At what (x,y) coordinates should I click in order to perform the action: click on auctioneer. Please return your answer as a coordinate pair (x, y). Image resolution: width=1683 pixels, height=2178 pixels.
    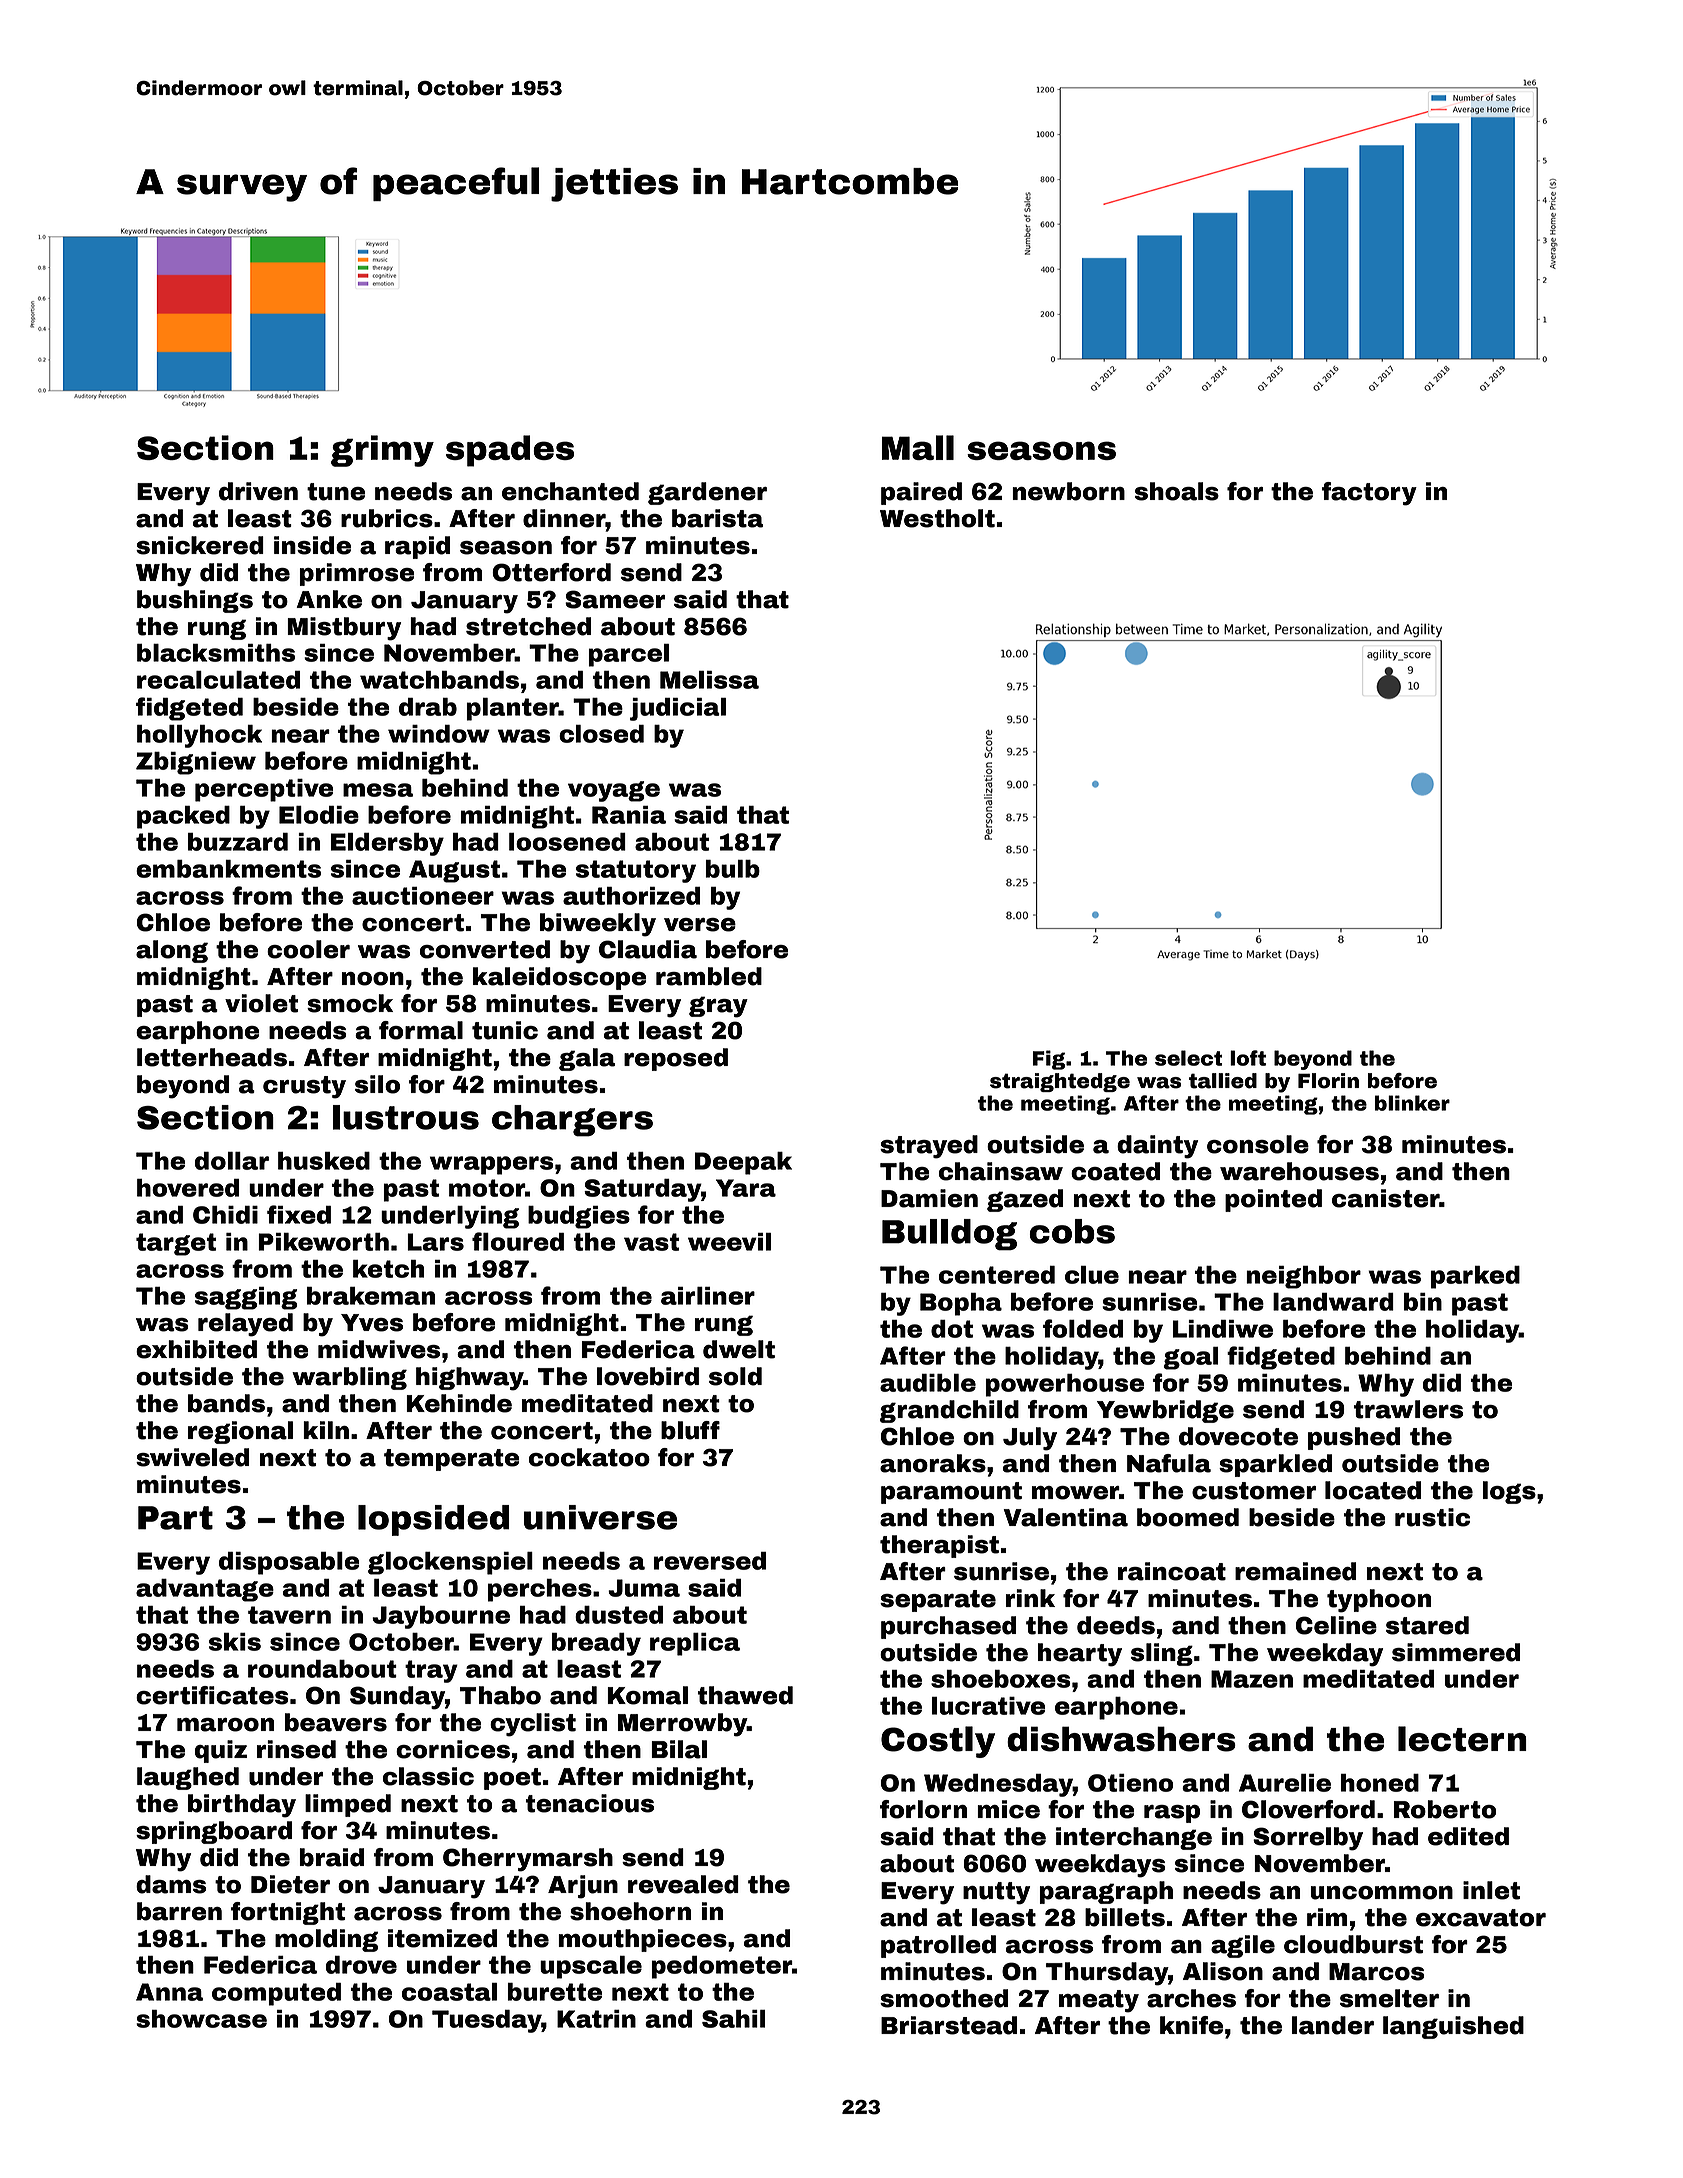
    Looking at the image, I should click on (423, 896).
